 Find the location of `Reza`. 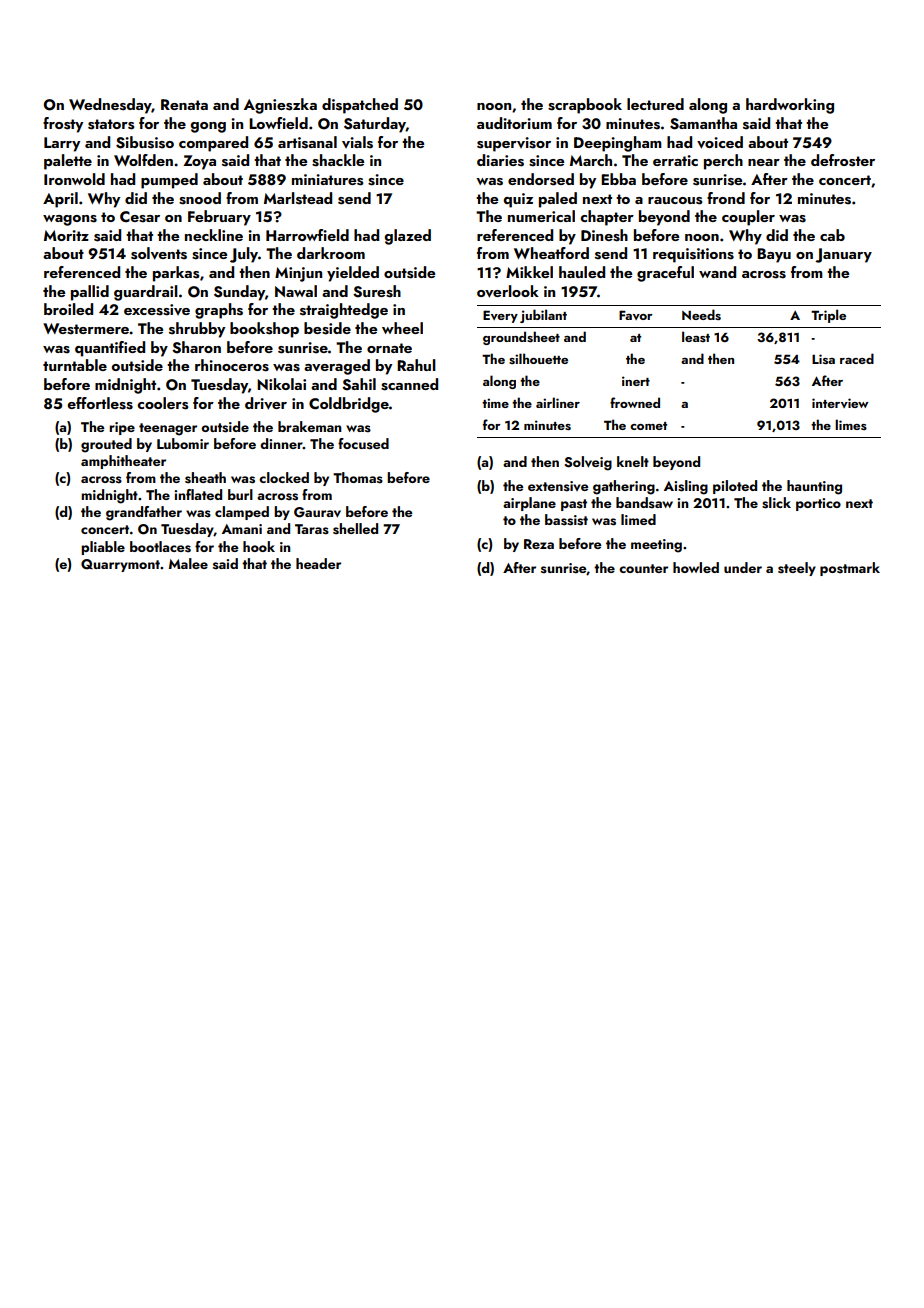

Reza is located at coordinates (539, 544).
